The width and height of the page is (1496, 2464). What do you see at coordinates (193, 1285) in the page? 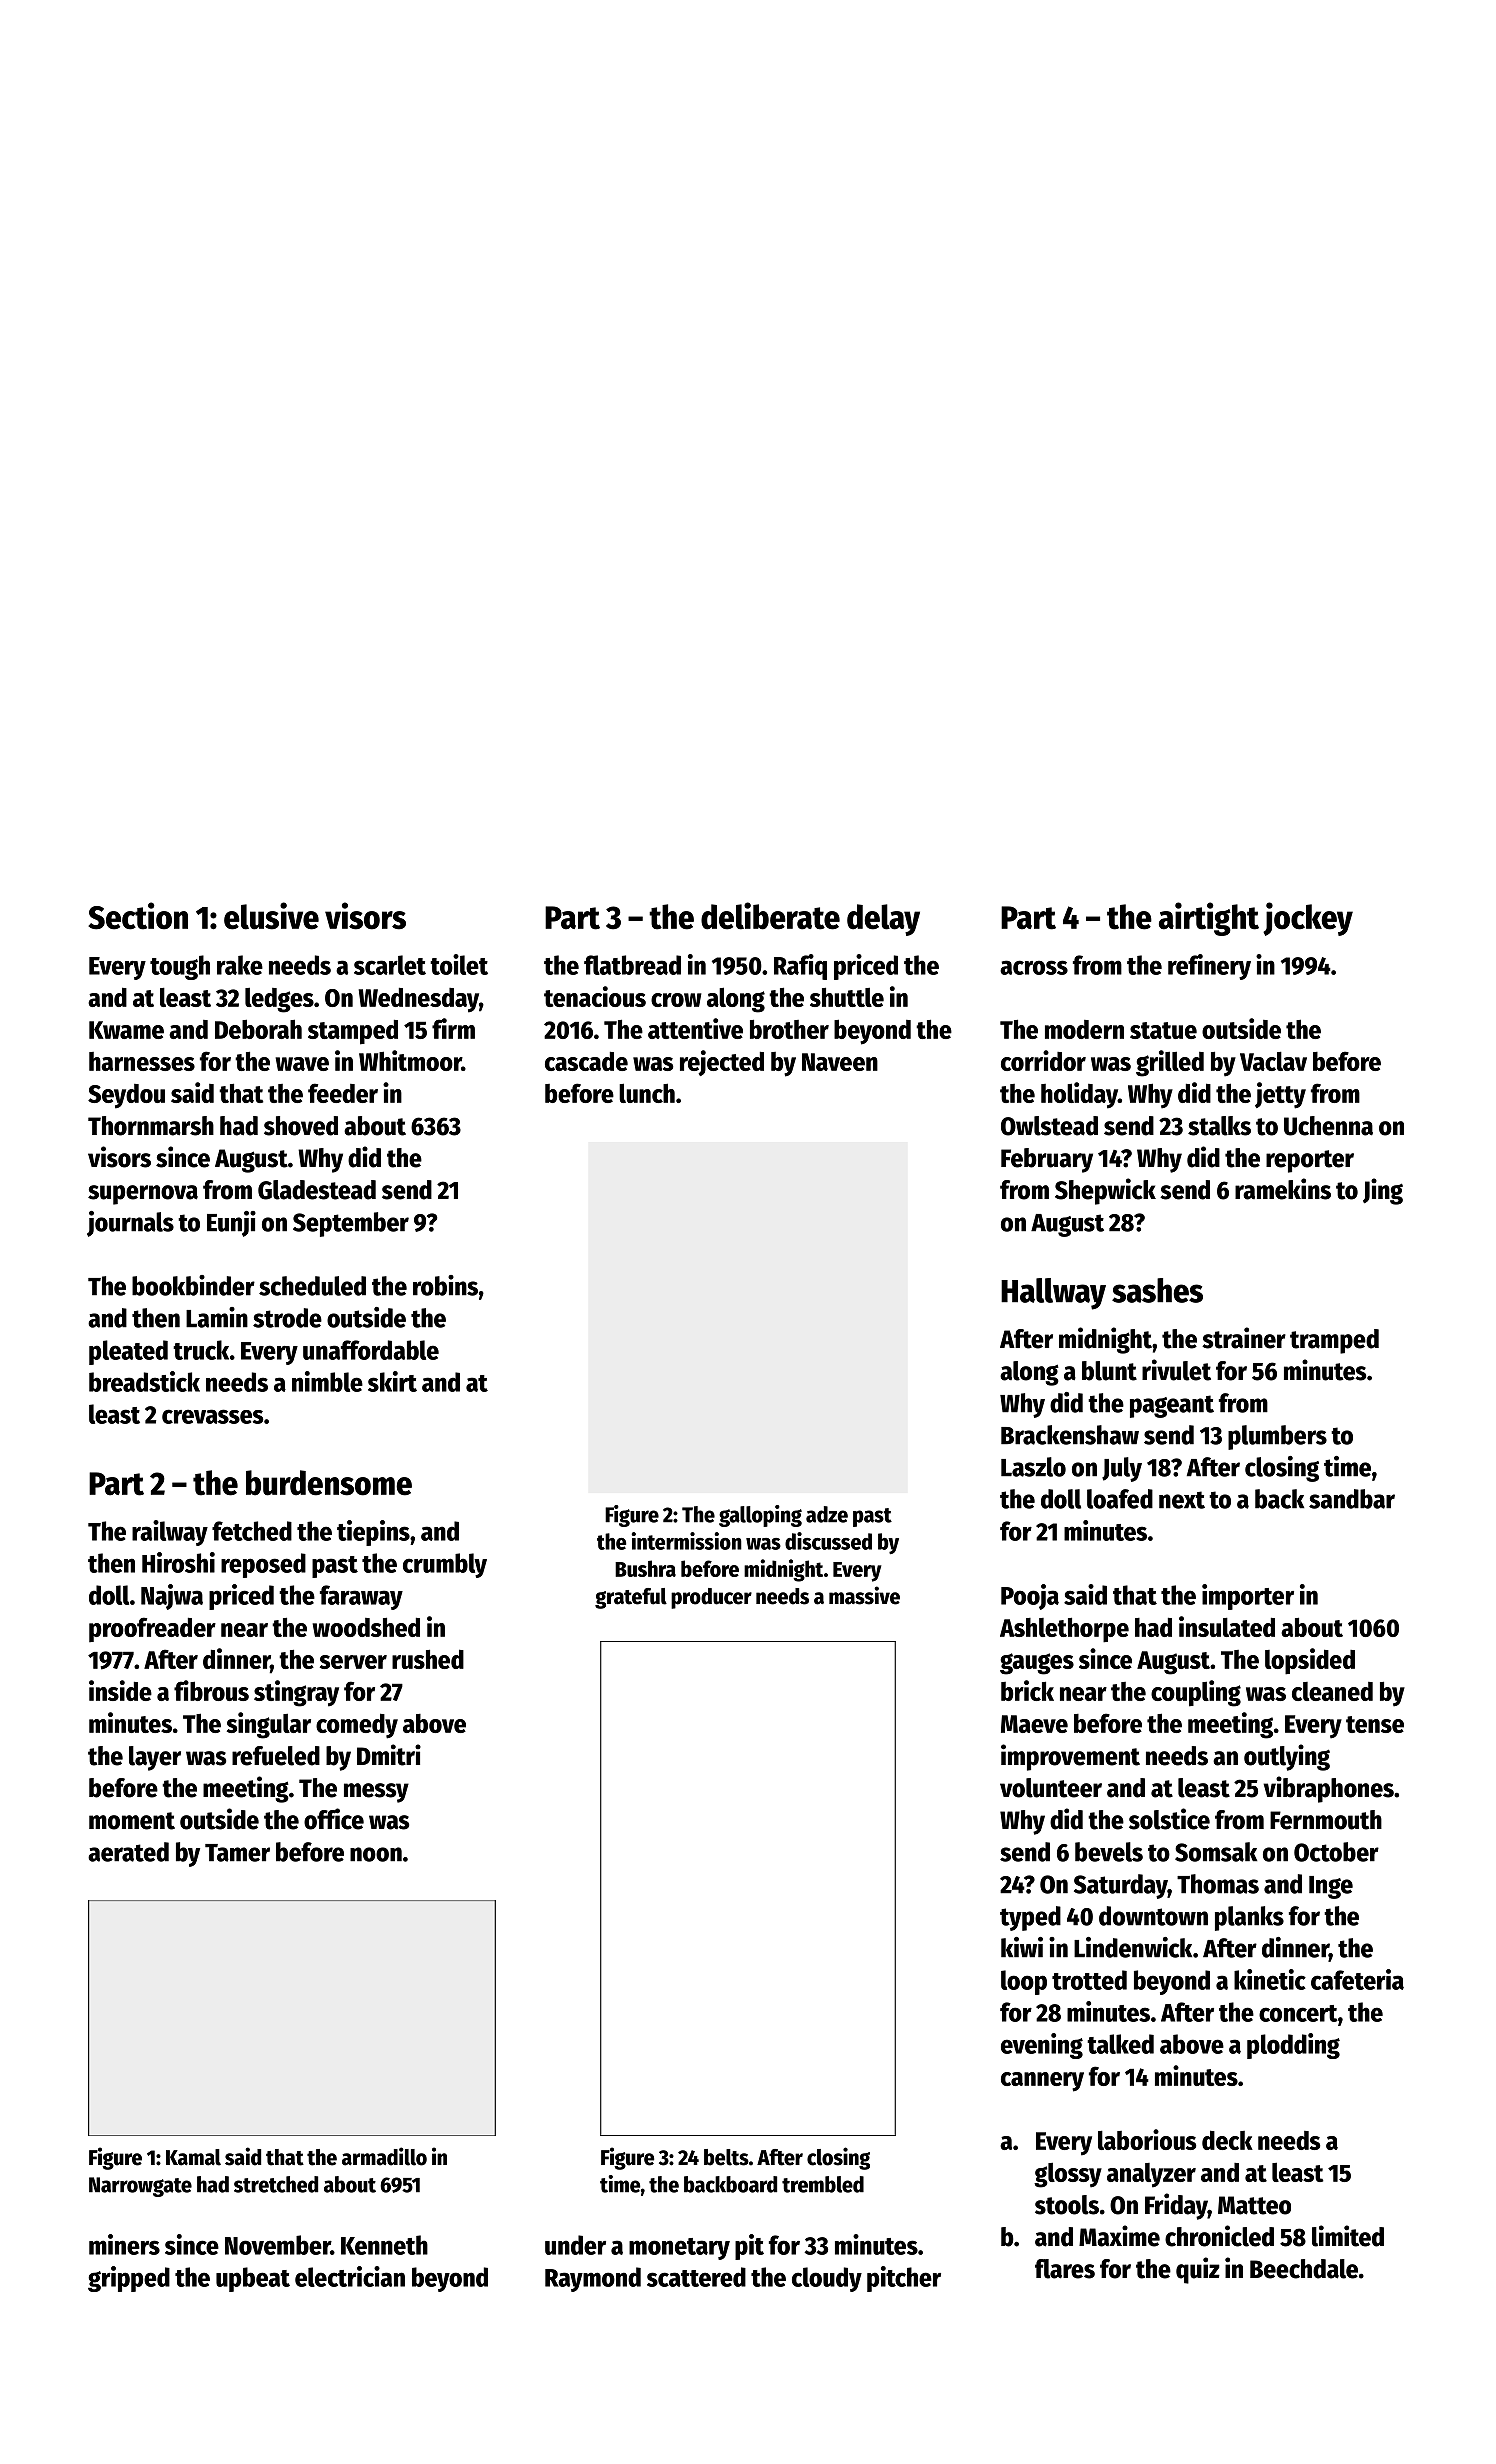
I see `bookbinder` at bounding box center [193, 1285].
